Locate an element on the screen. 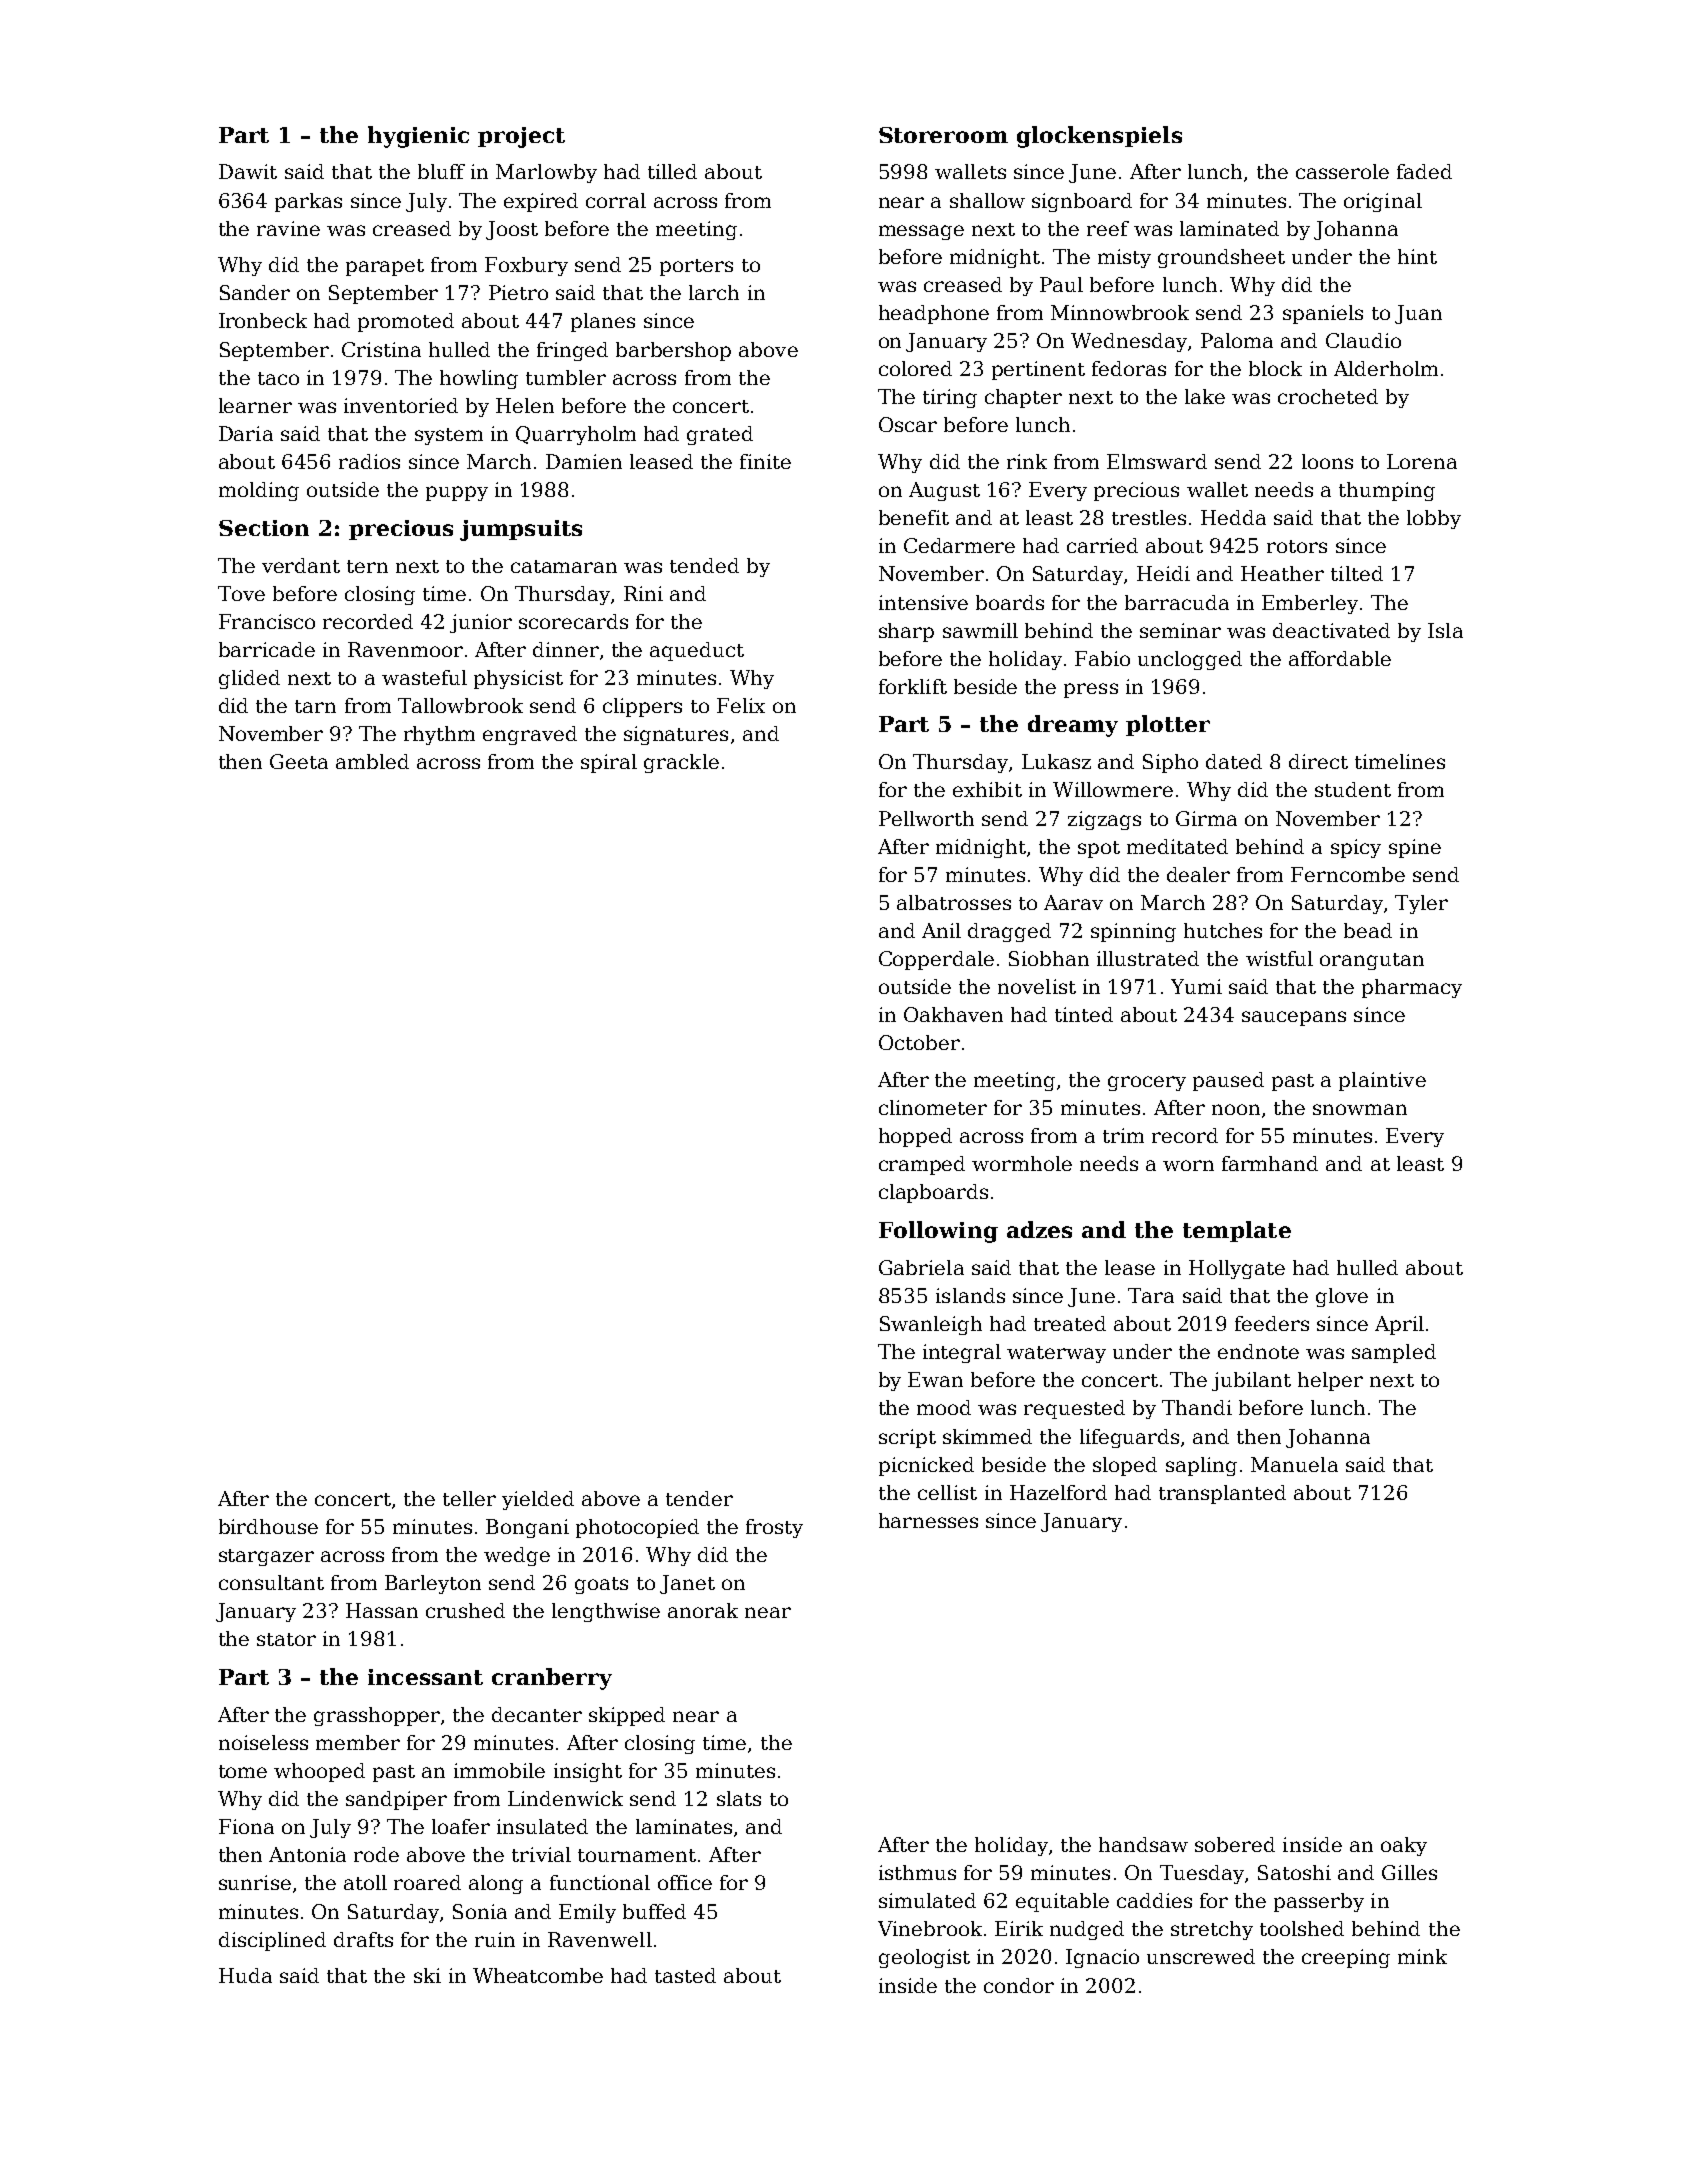  tome is located at coordinates (243, 1771).
